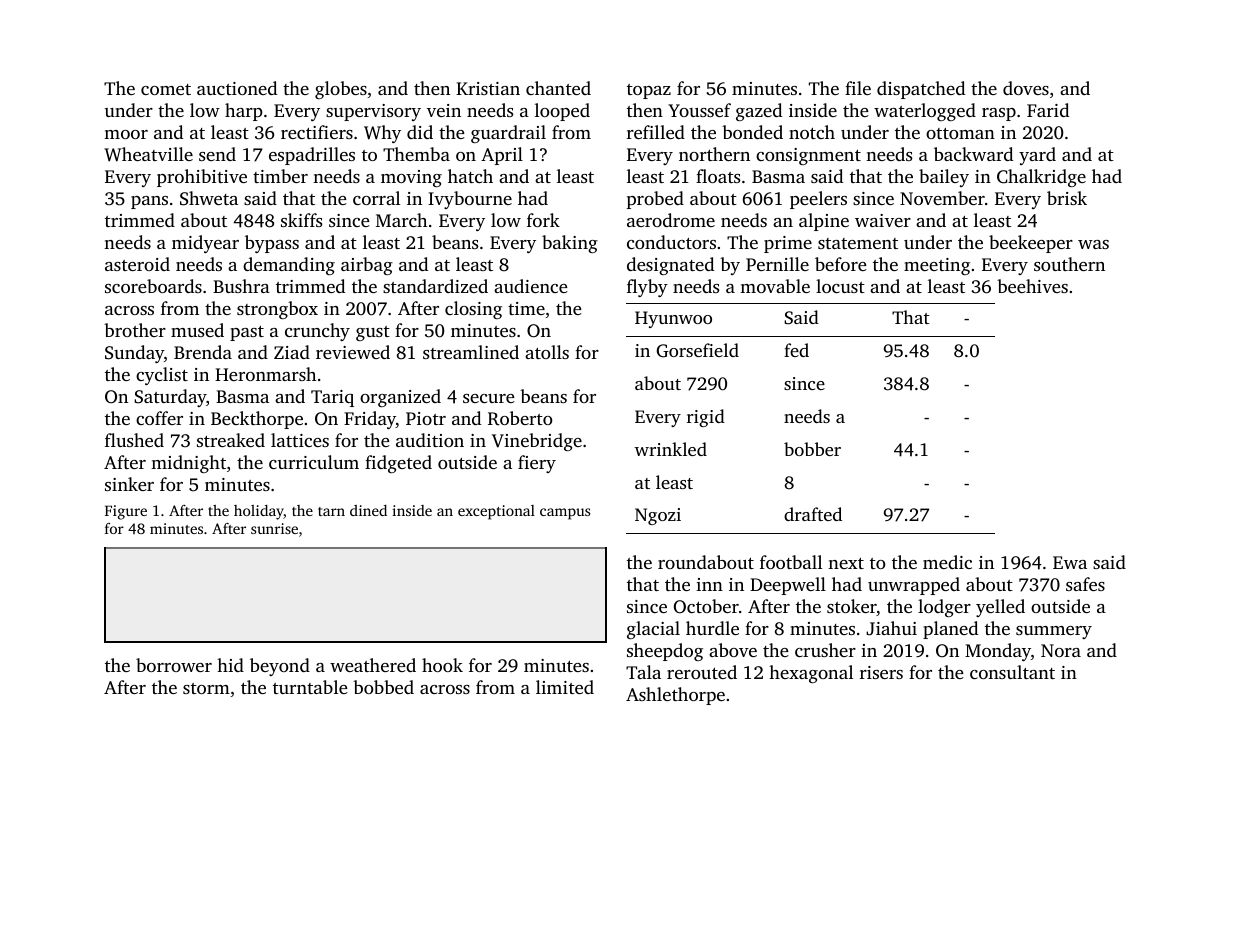  I want to click on timber, so click(280, 176).
